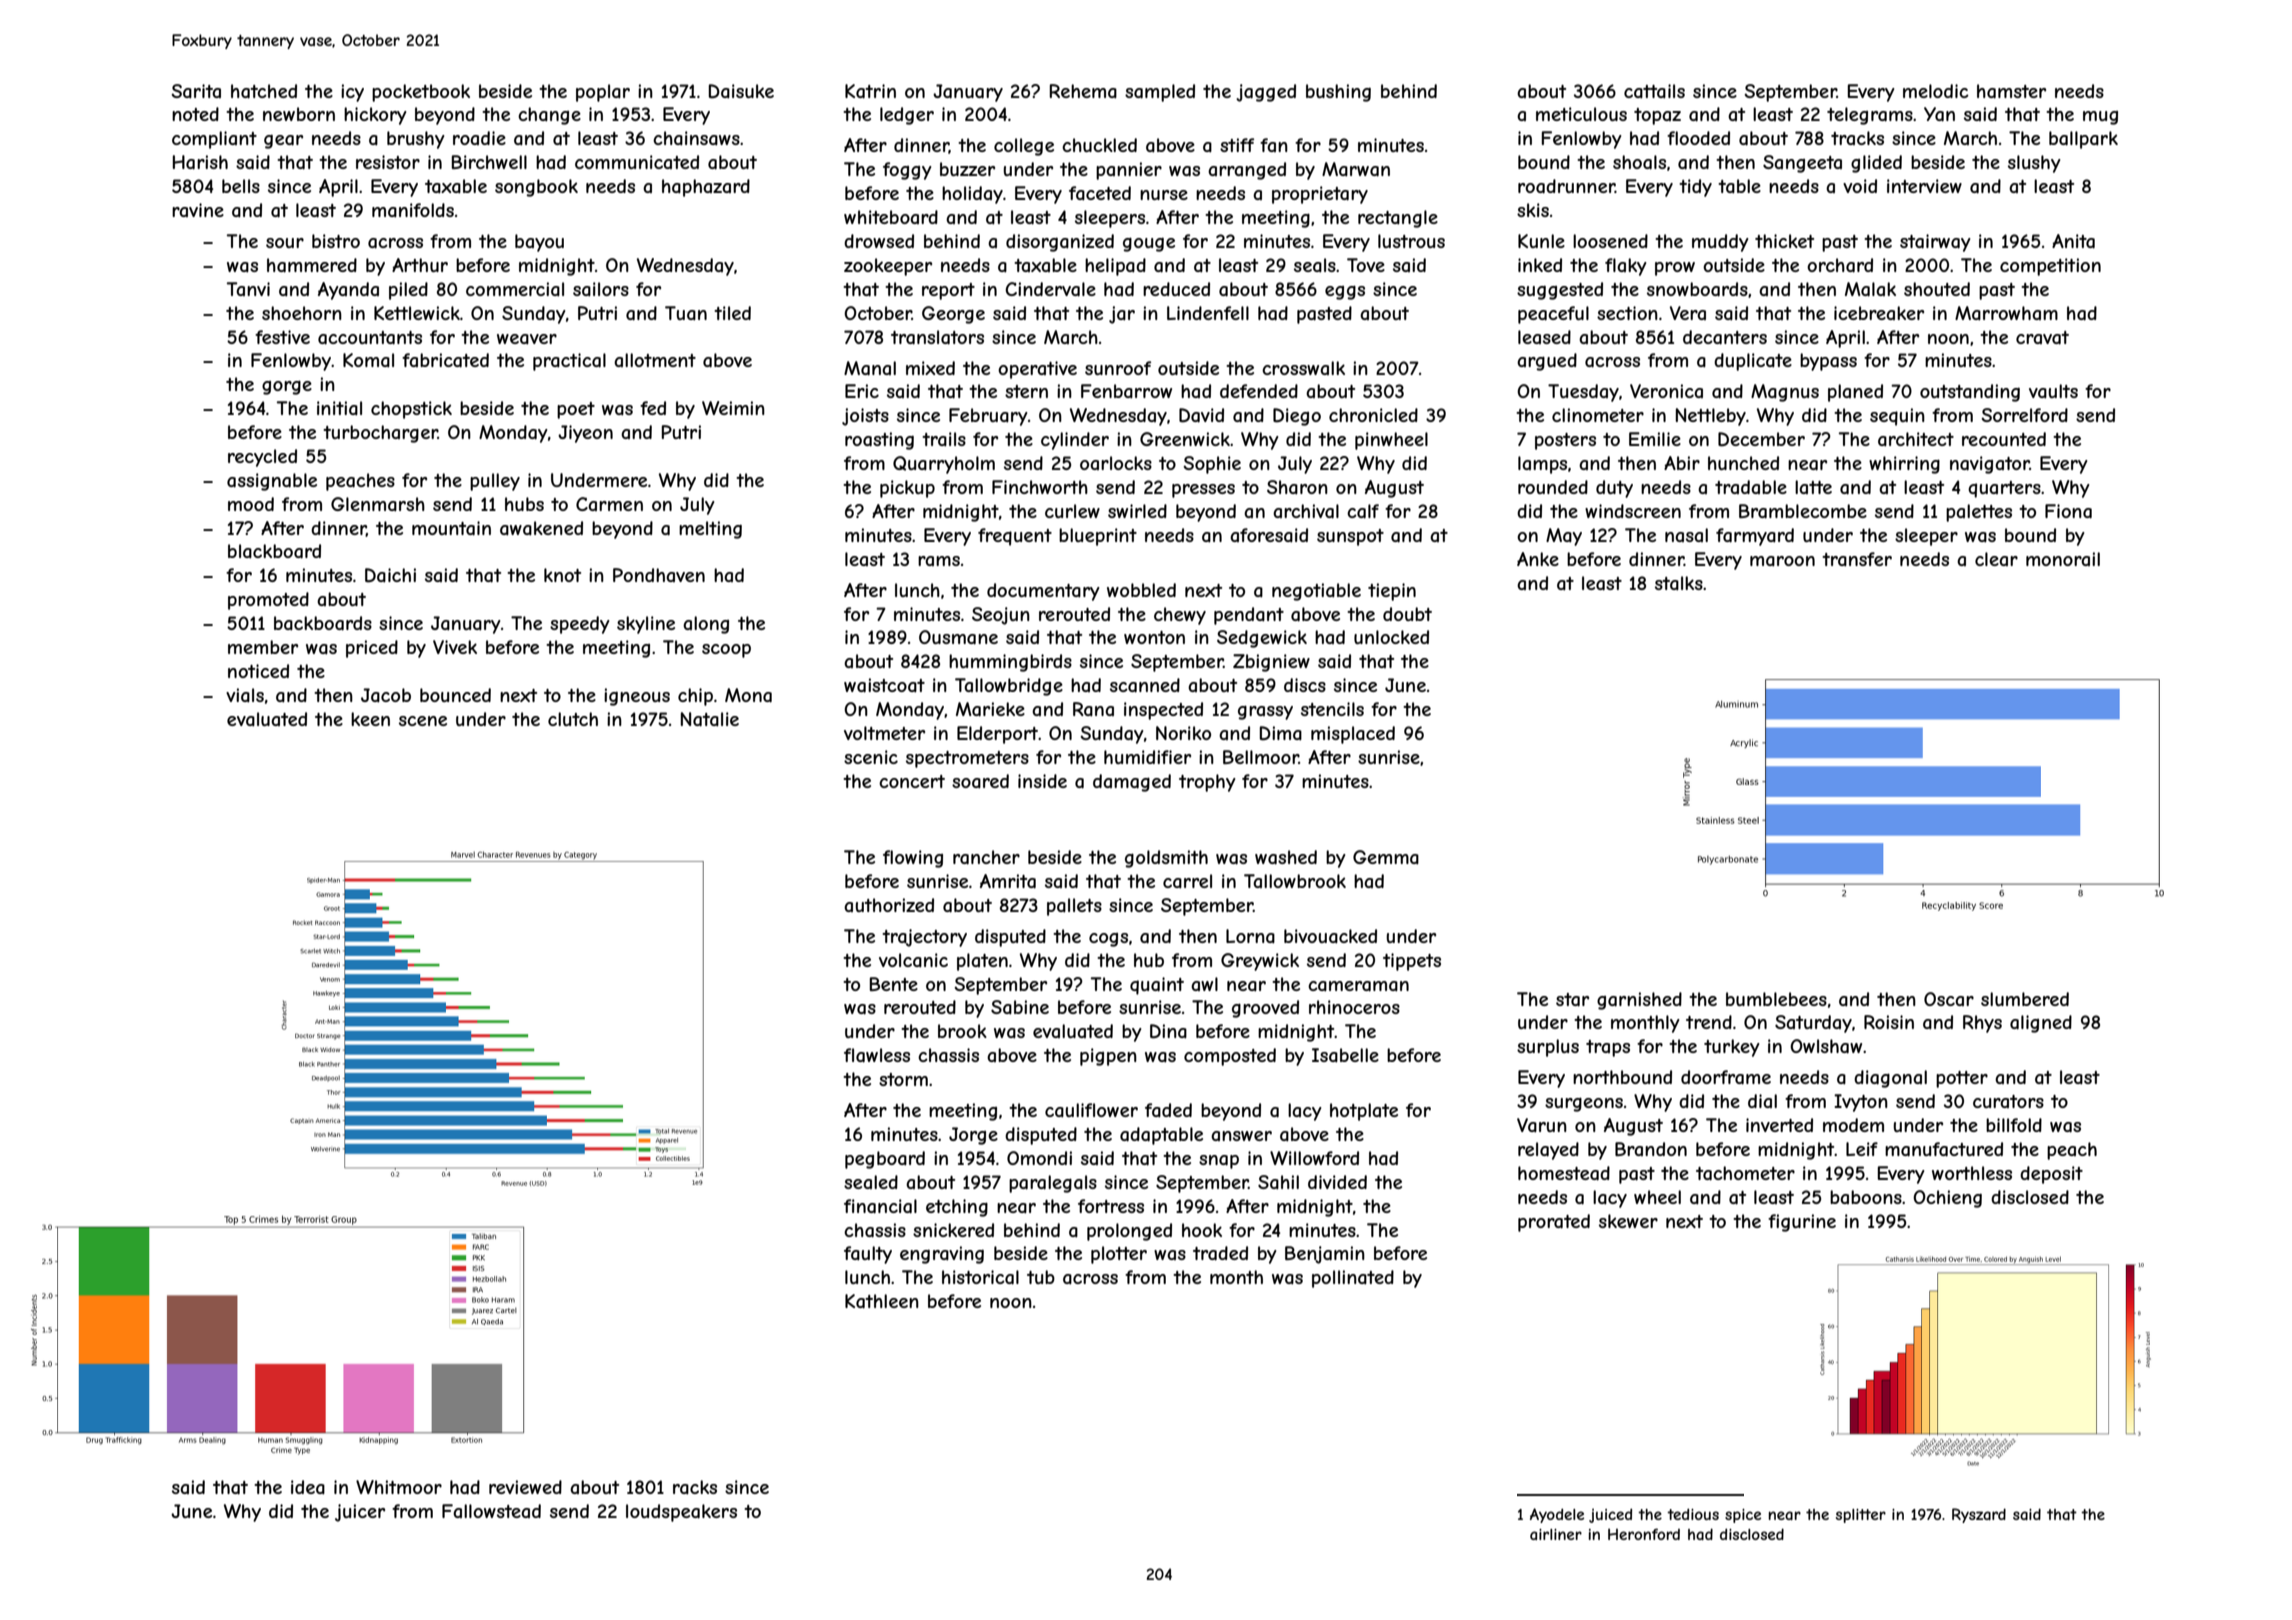  I want to click on pollinated, so click(1353, 1279).
